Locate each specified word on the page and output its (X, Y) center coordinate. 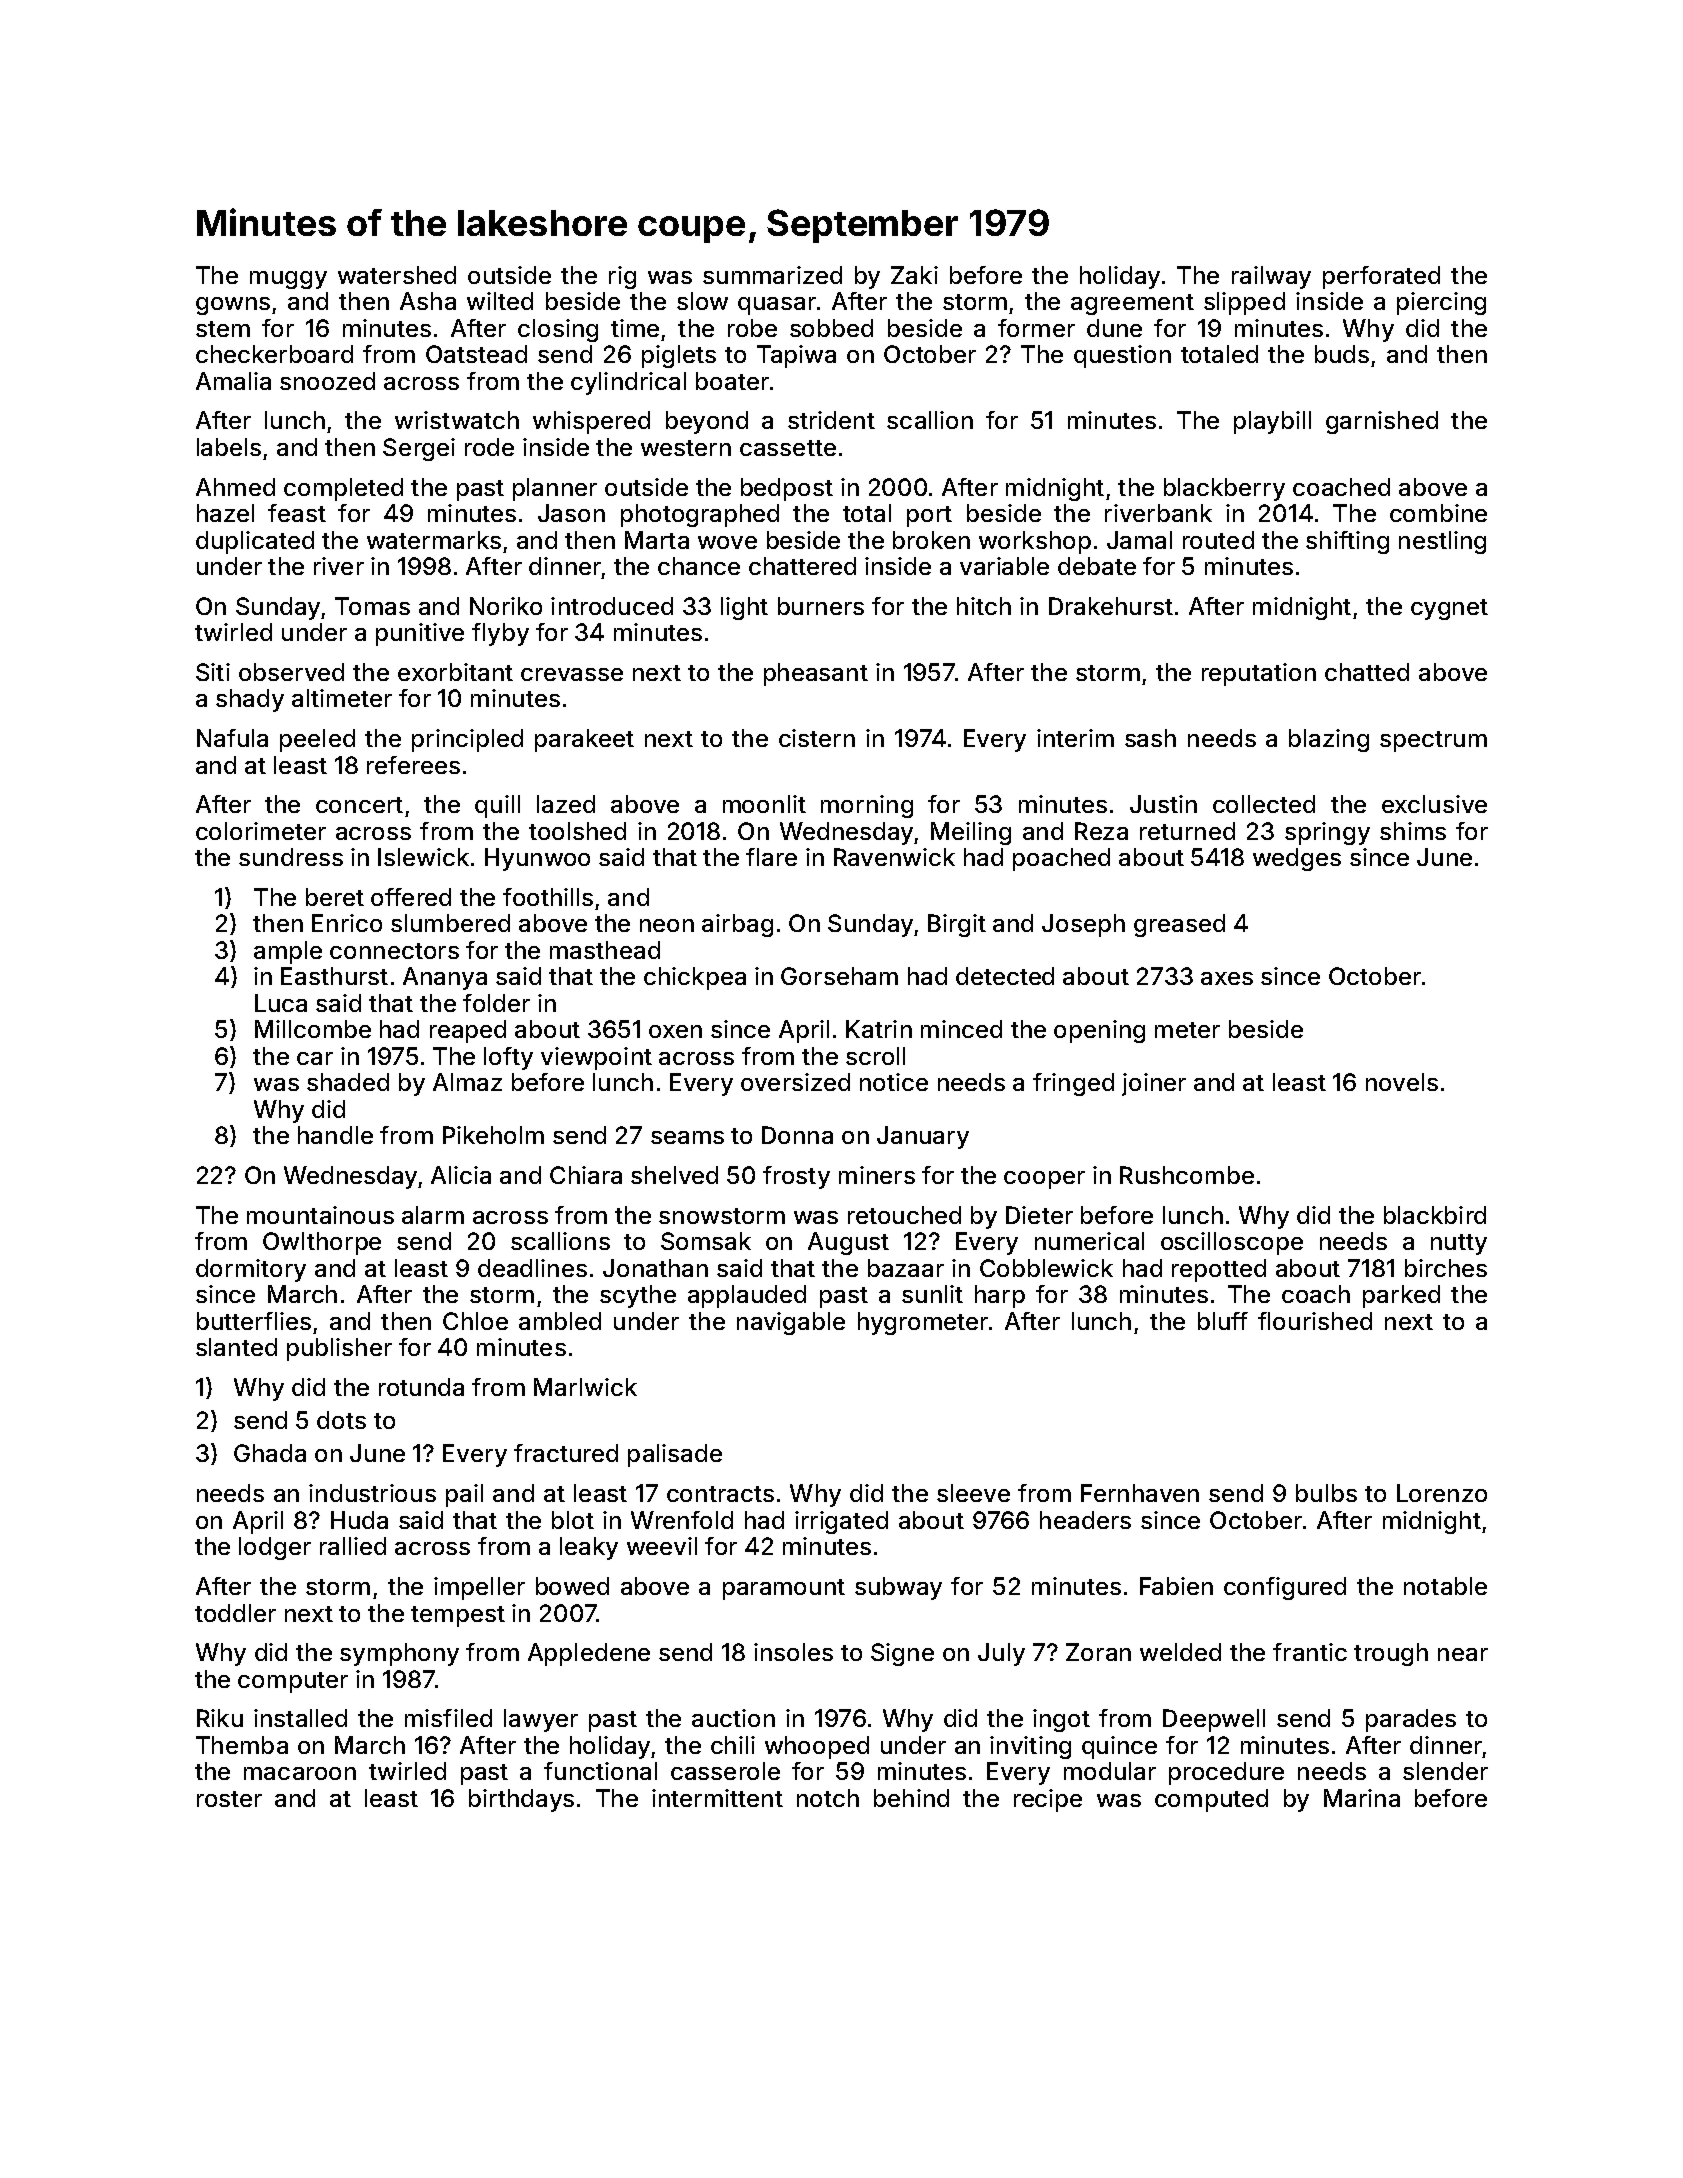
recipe (1048, 1800)
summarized (772, 275)
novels (1402, 1082)
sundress (291, 857)
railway (1271, 277)
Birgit (957, 925)
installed (300, 1718)
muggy (288, 280)
